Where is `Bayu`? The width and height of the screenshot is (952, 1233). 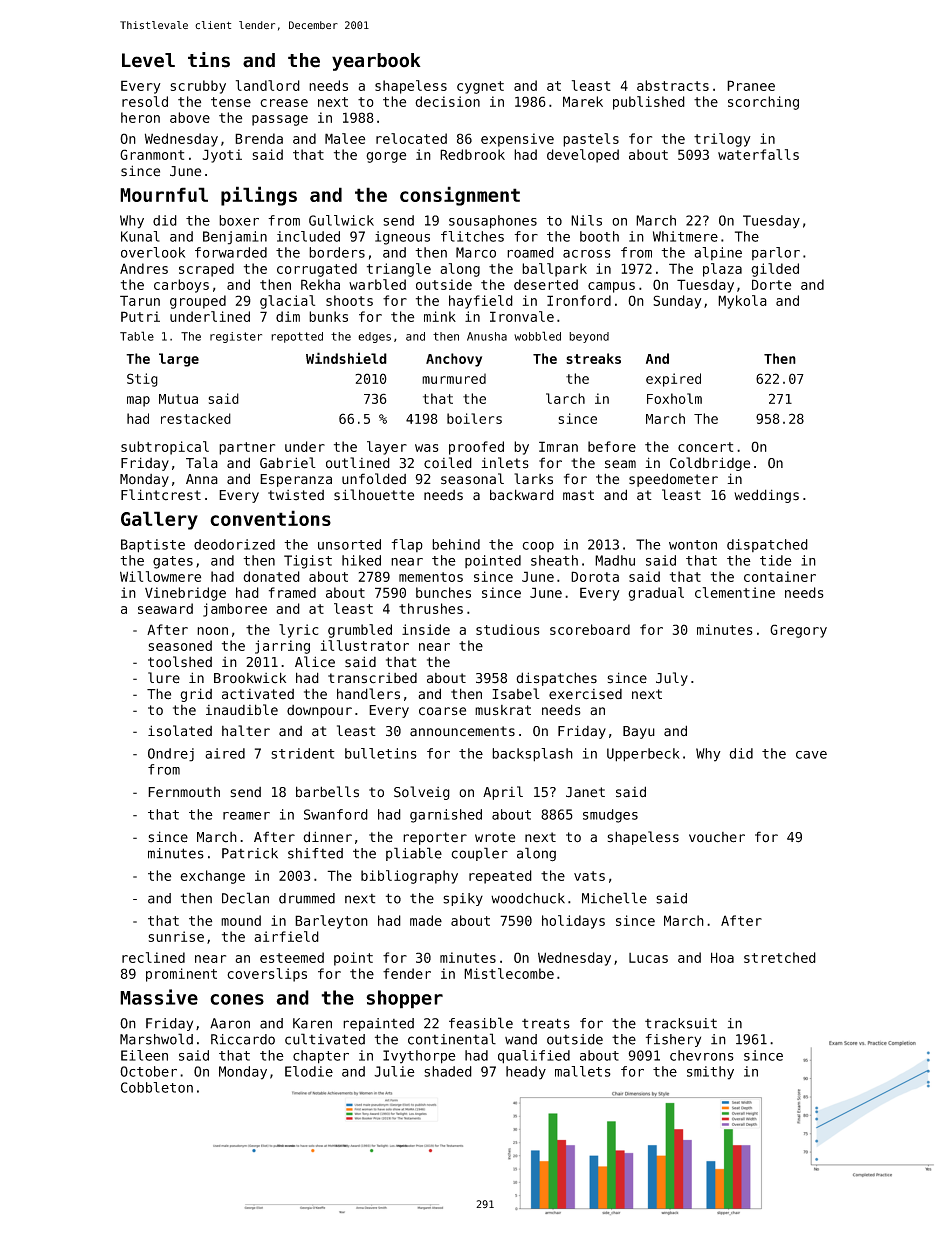
Bayu is located at coordinates (639, 732).
